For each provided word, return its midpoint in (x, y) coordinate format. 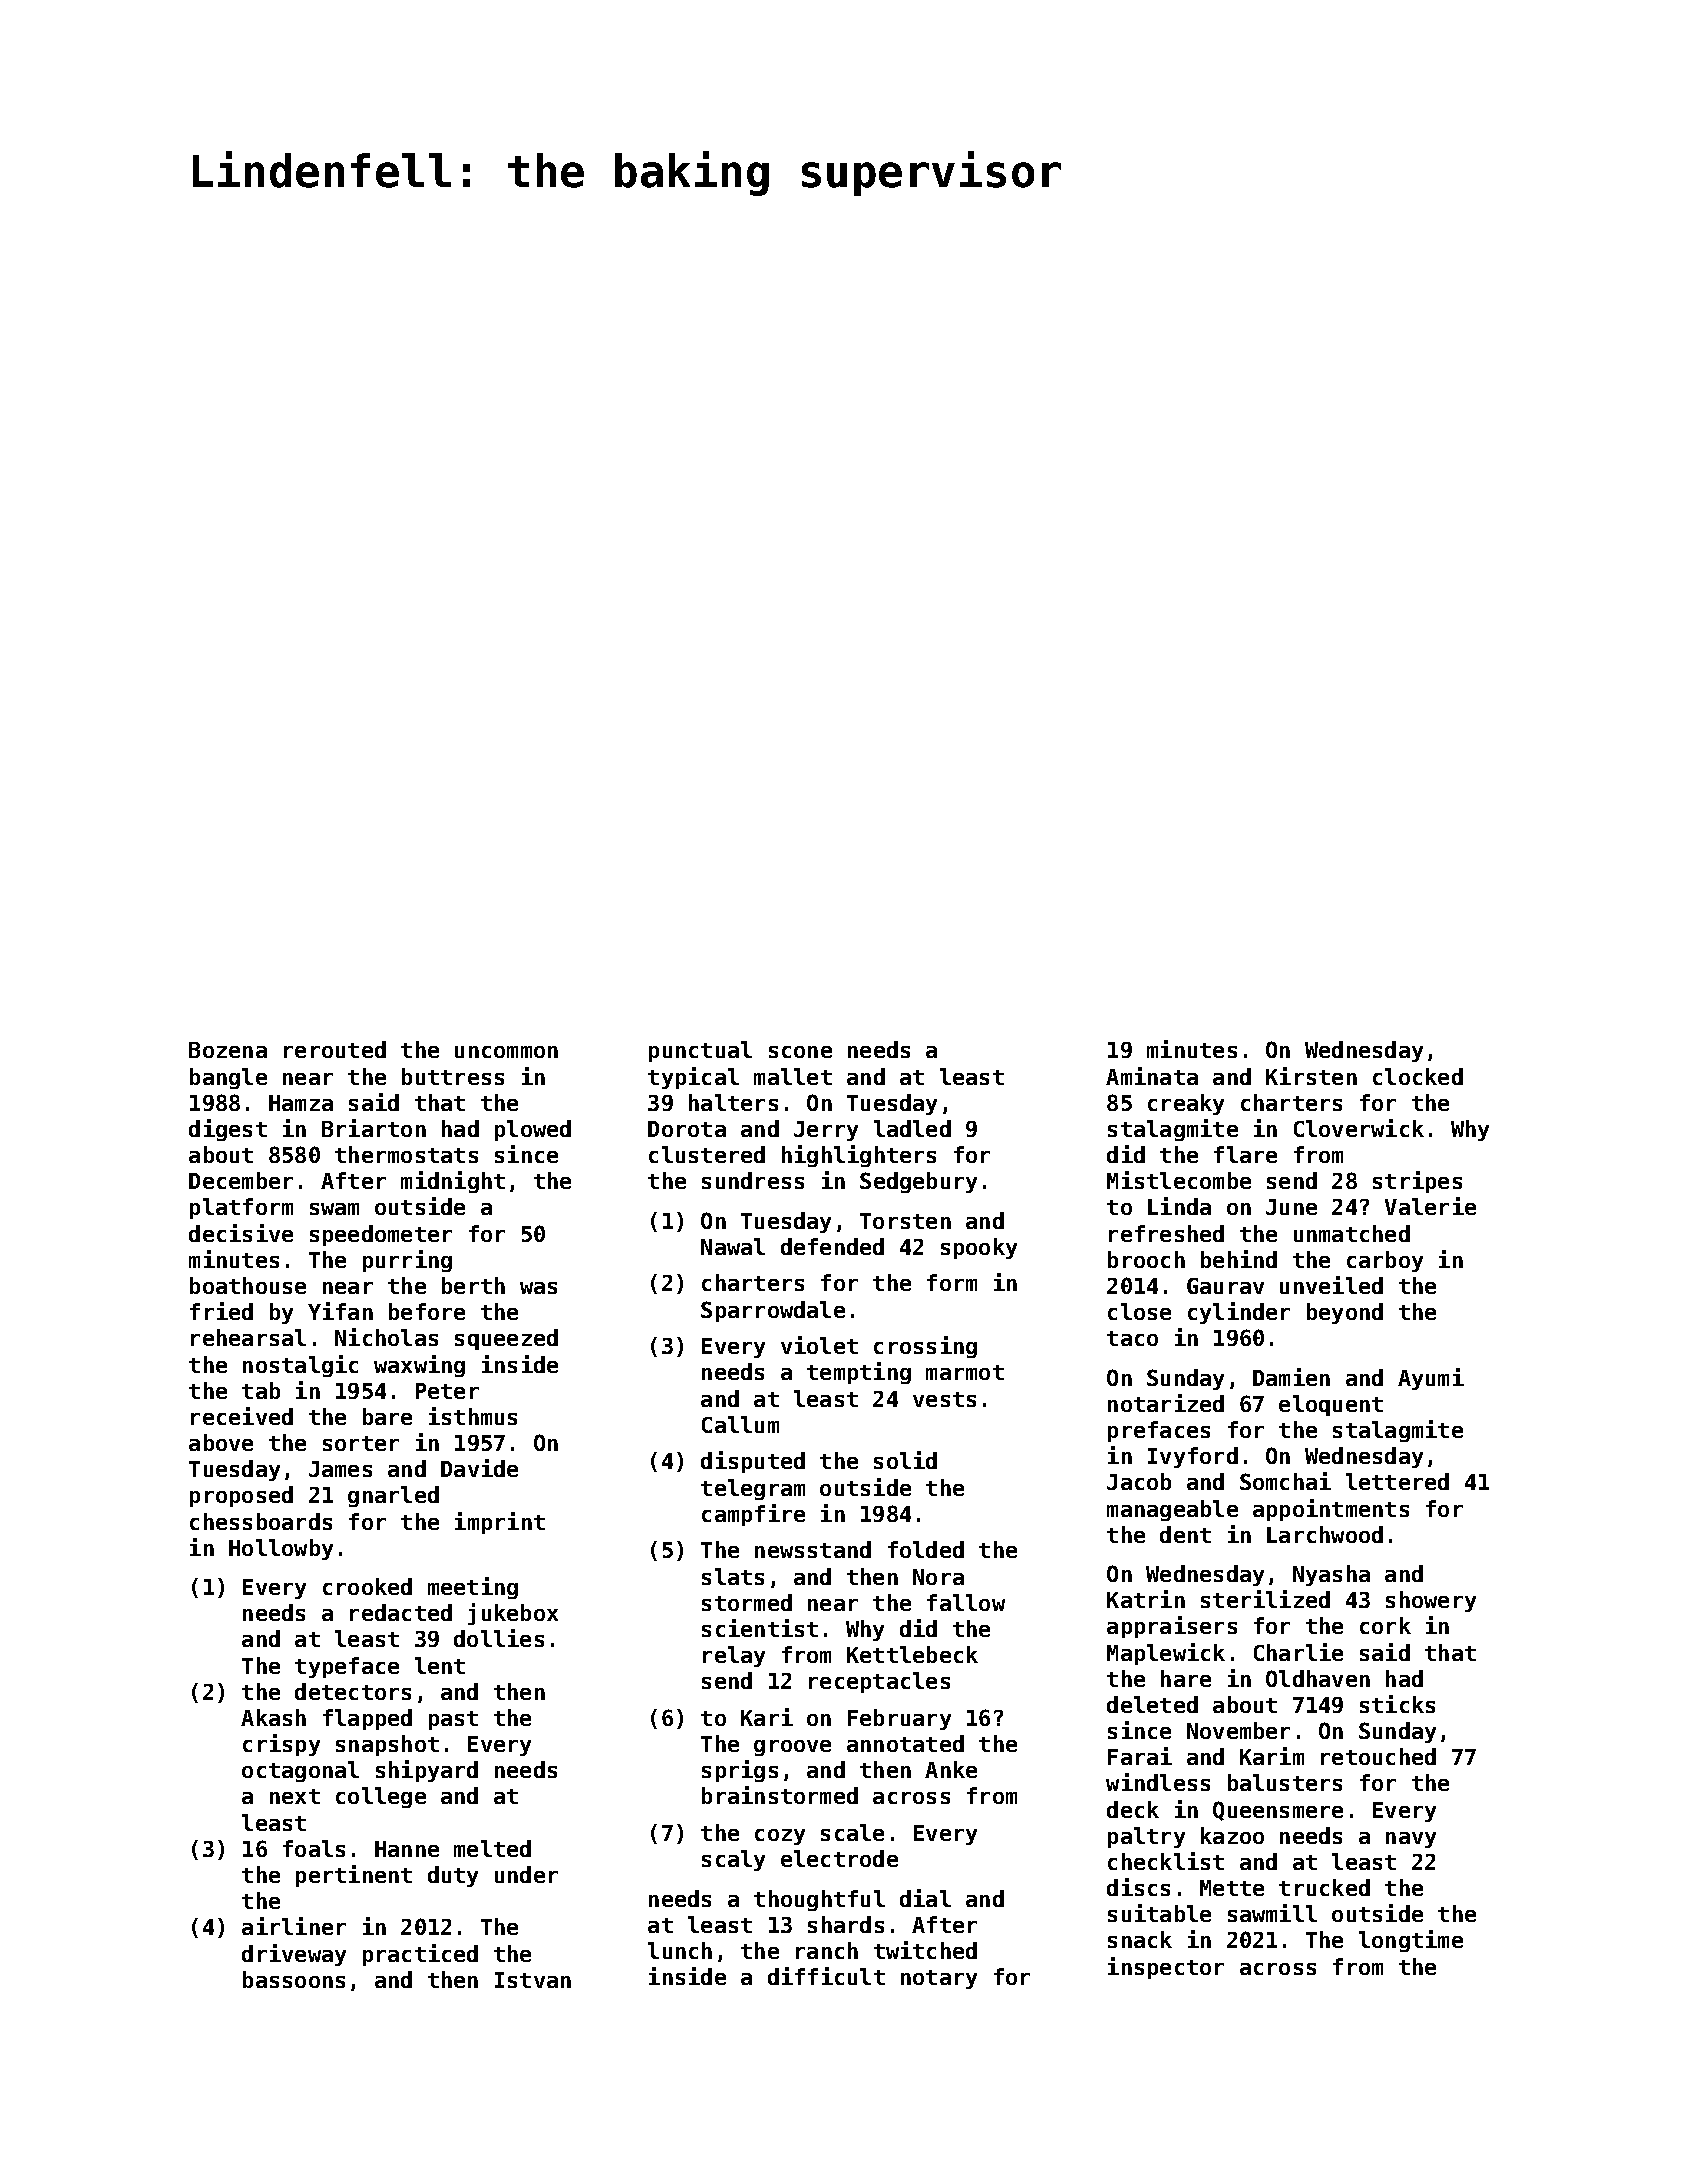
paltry (1146, 1837)
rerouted (335, 1049)
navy (1411, 1840)
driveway (294, 1955)
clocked (1418, 1076)
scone (800, 1052)
